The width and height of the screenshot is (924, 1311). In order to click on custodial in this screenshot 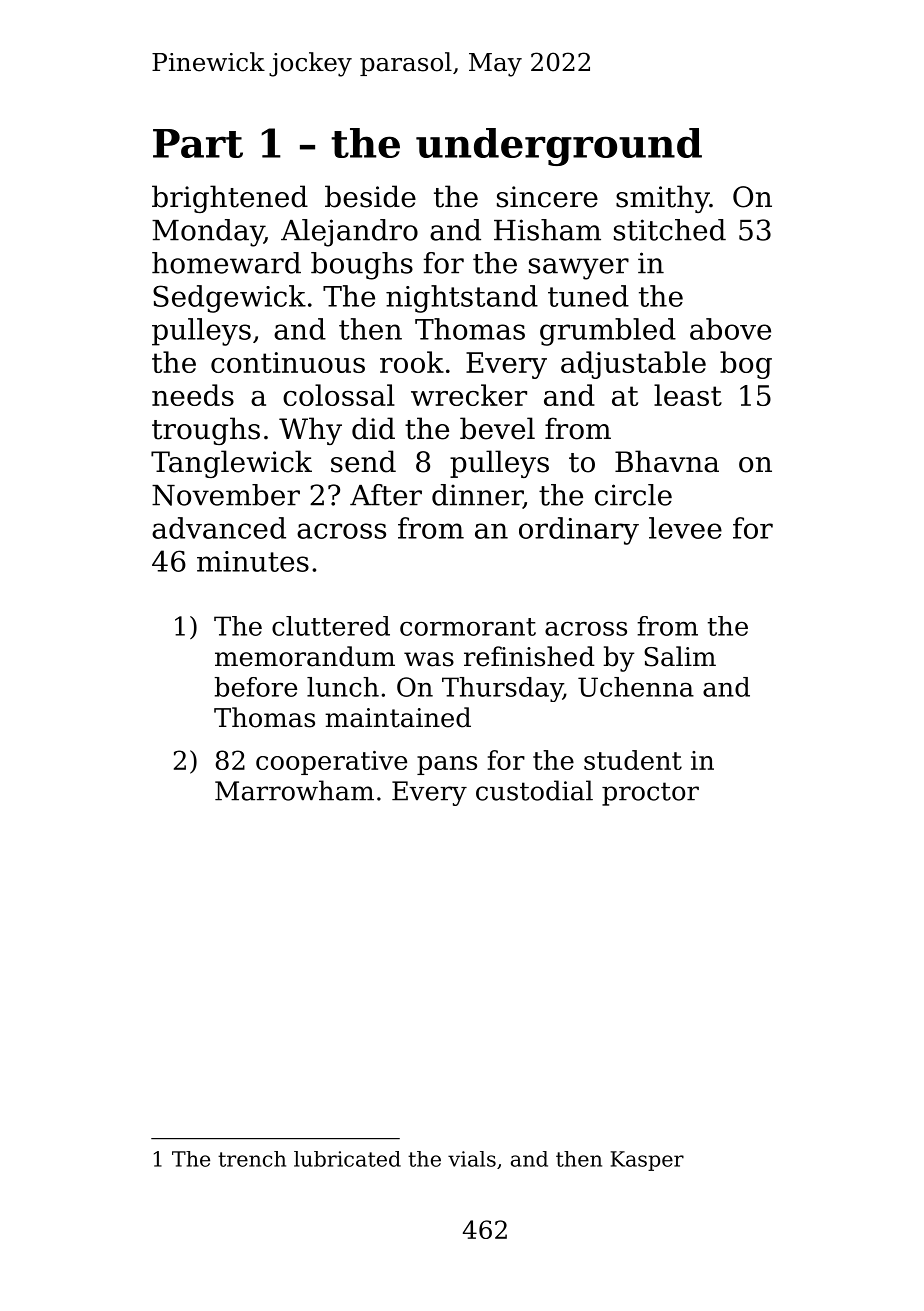, I will do `click(534, 790)`.
